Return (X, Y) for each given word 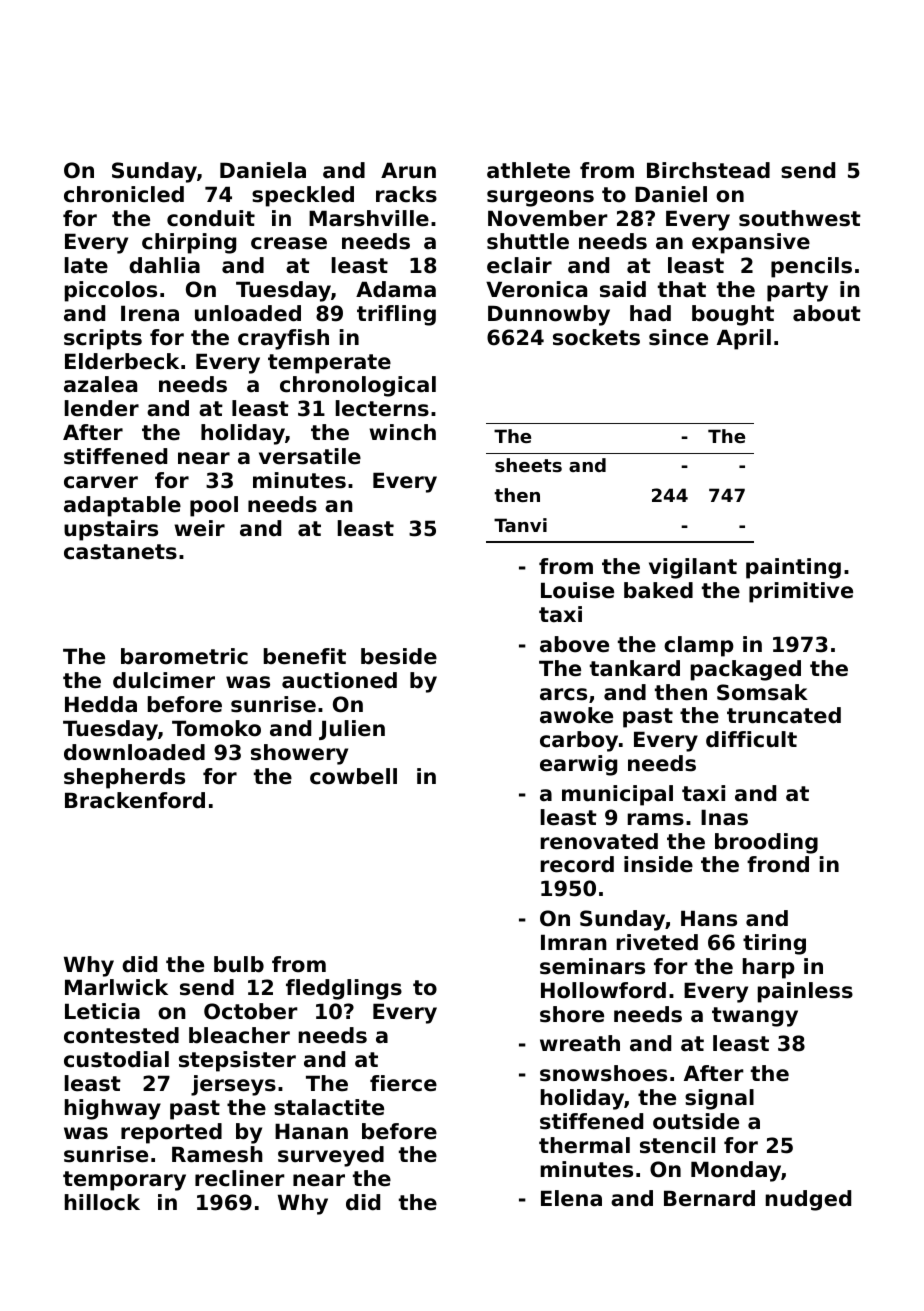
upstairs (111, 530)
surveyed (331, 1156)
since (678, 337)
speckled (303, 196)
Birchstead (708, 170)
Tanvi (520, 525)
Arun (408, 170)
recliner (240, 1178)
